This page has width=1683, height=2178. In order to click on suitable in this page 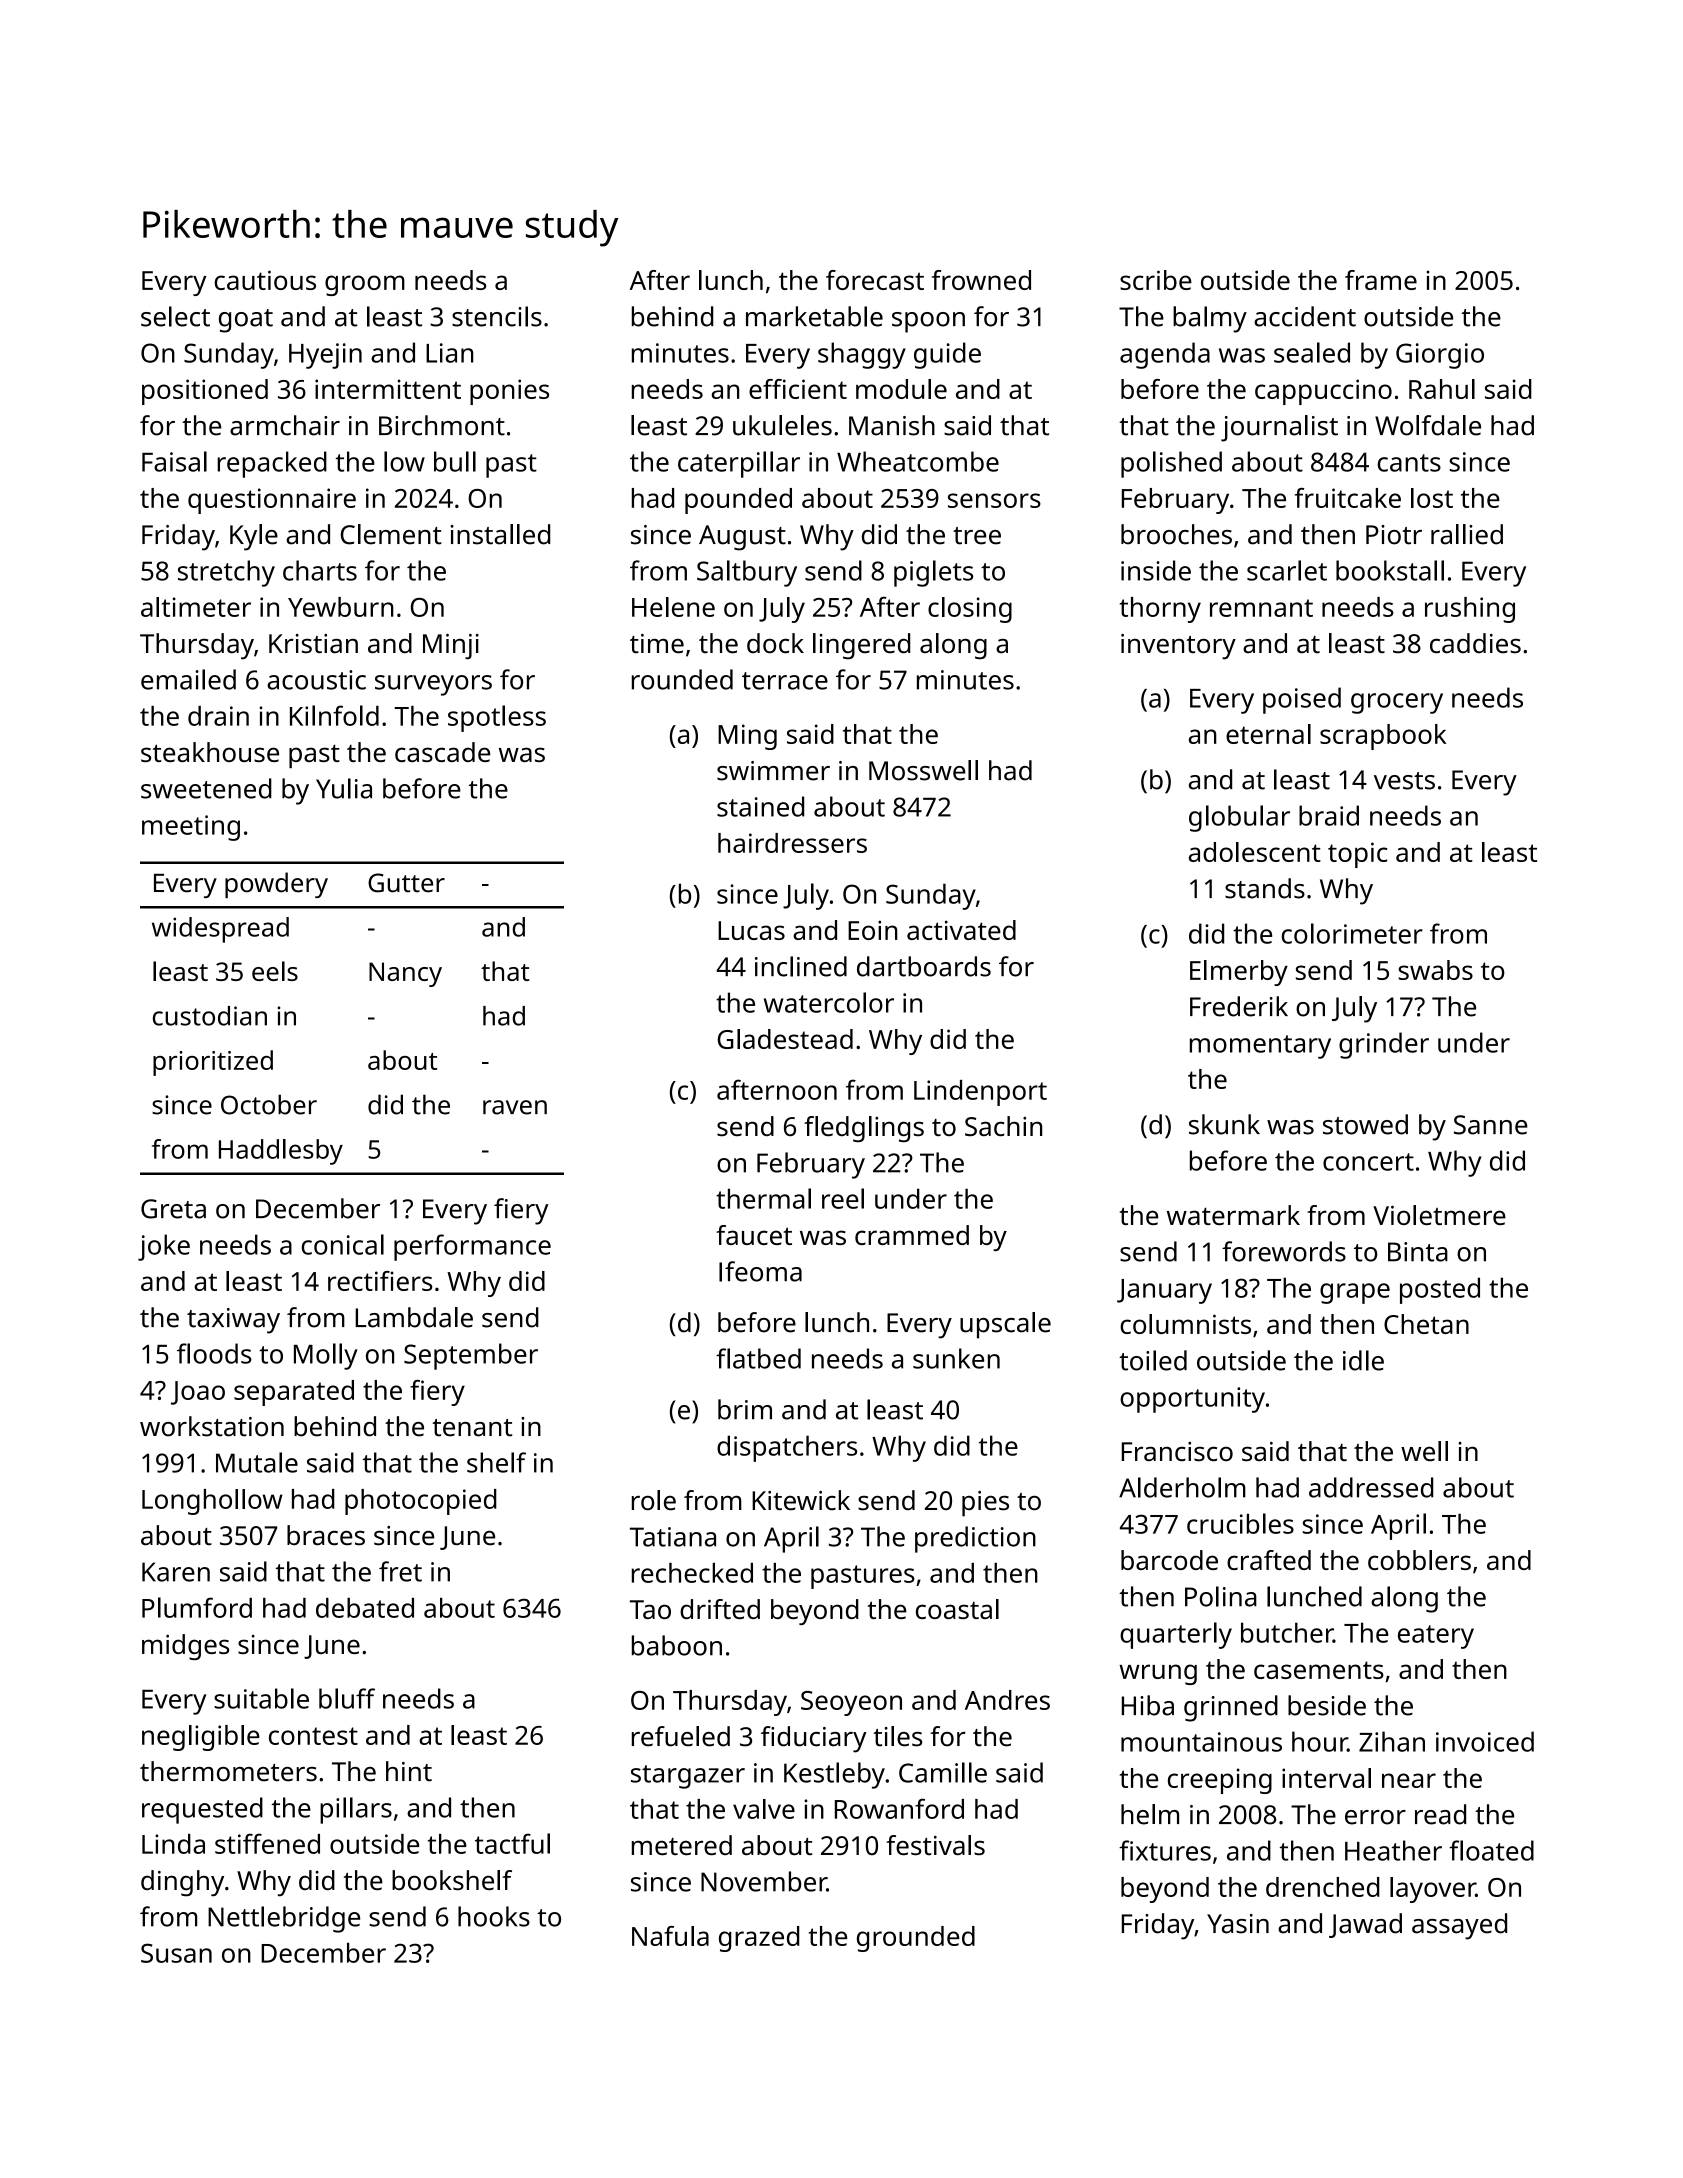, I will do `click(261, 1698)`.
